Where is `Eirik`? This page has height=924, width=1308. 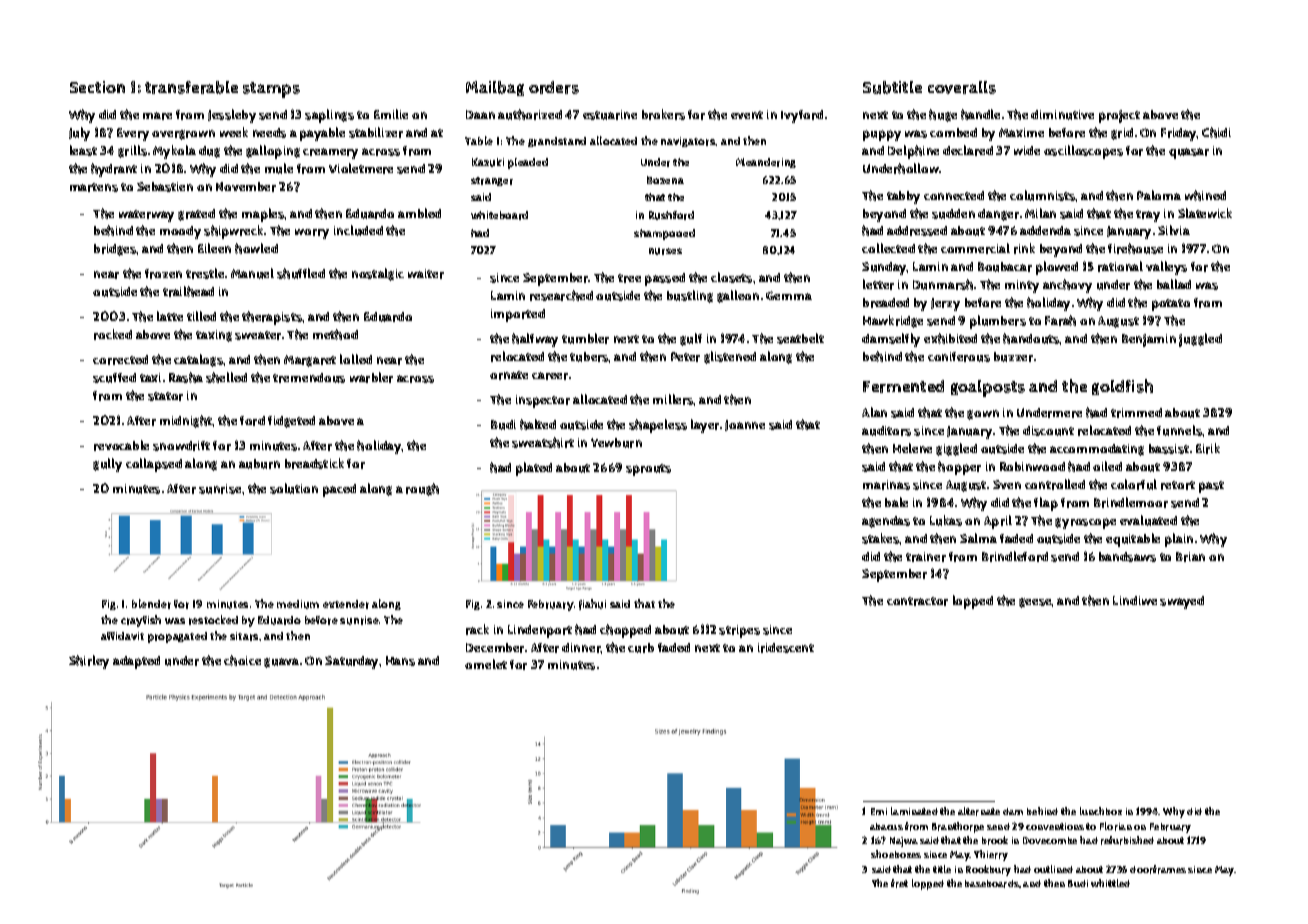 Eirik is located at coordinates (1208, 448).
